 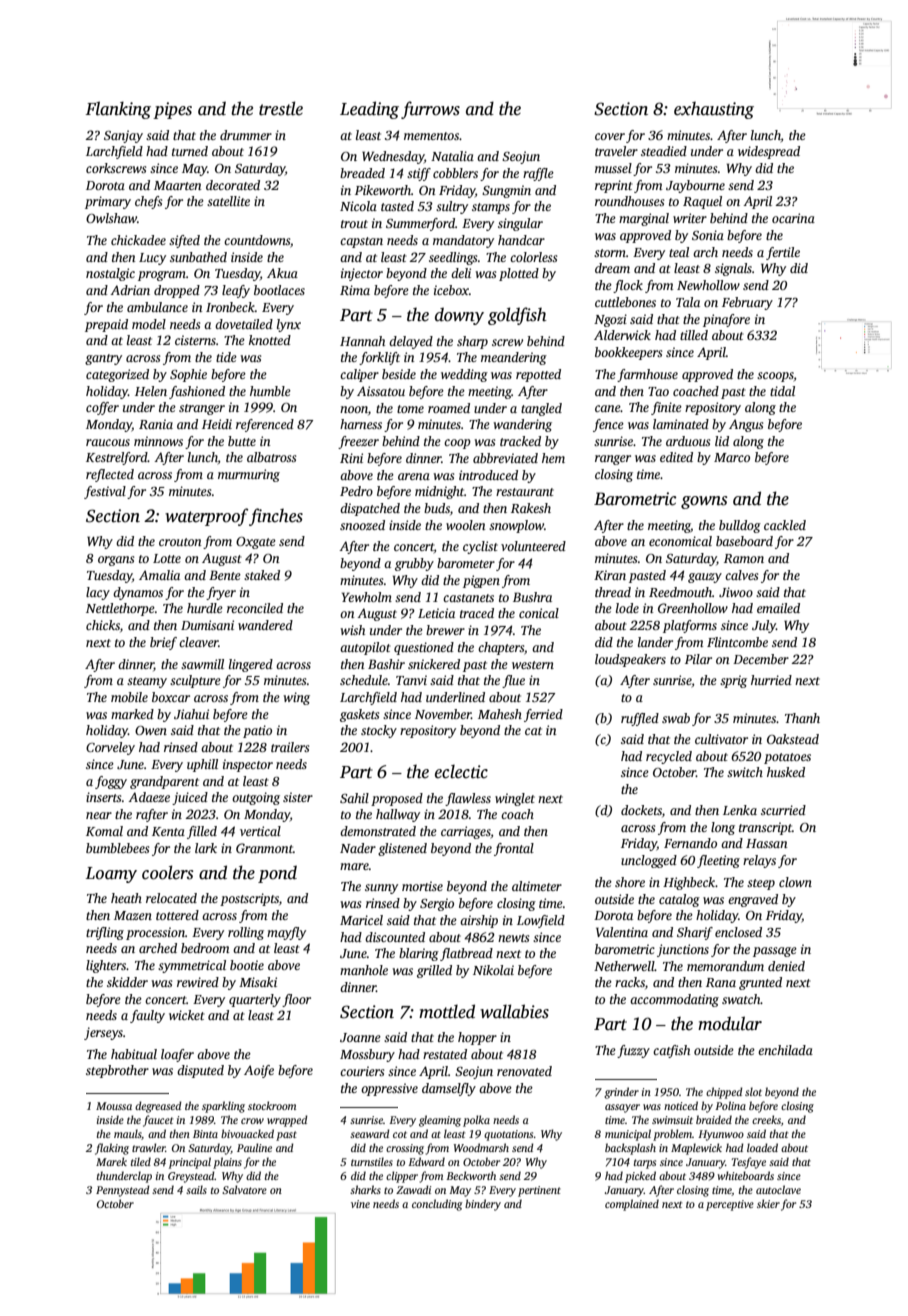 What do you see at coordinates (123, 1191) in the page?
I see `Pennystead` at bounding box center [123, 1191].
